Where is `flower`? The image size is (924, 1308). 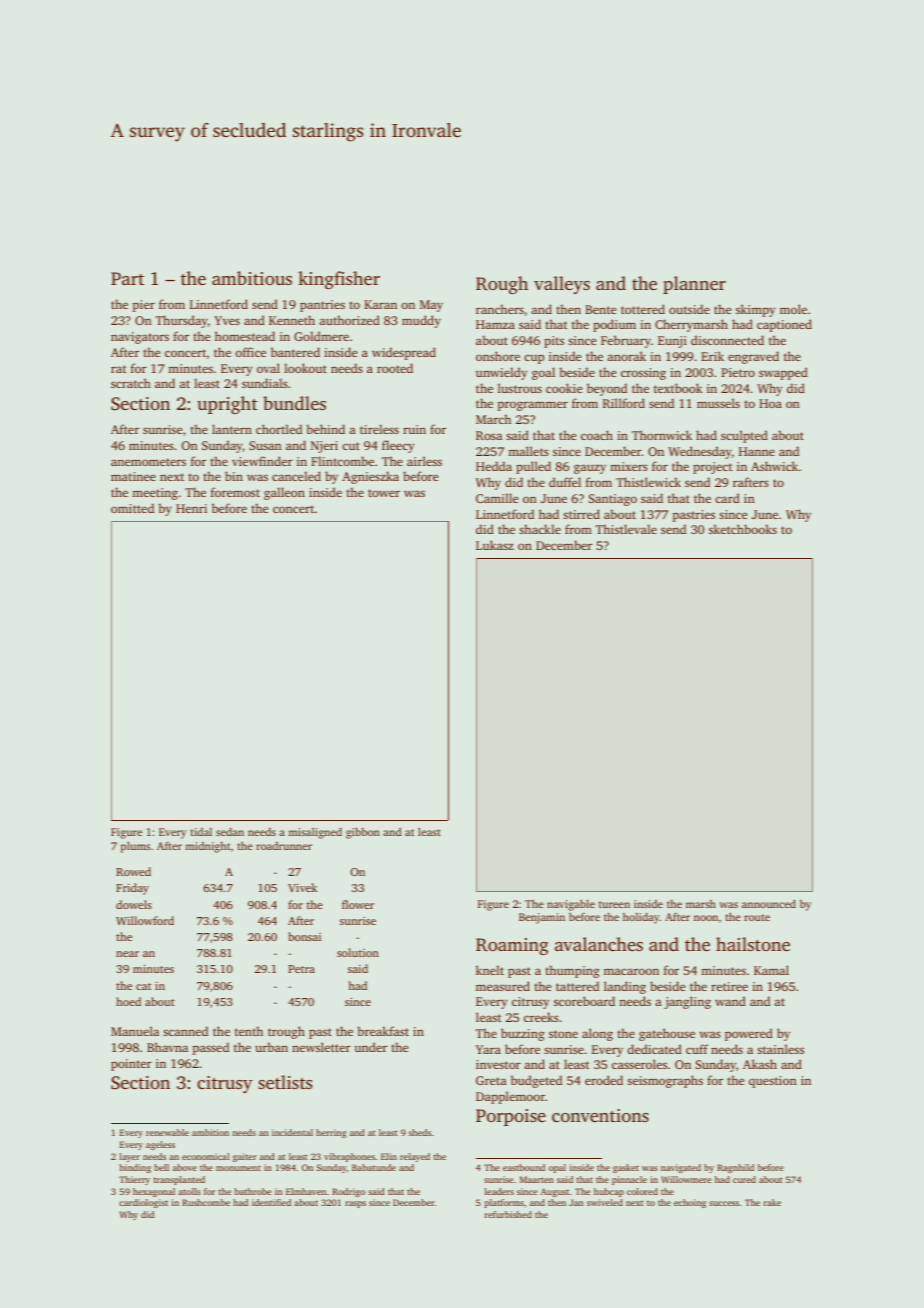
flower is located at coordinates (358, 904).
